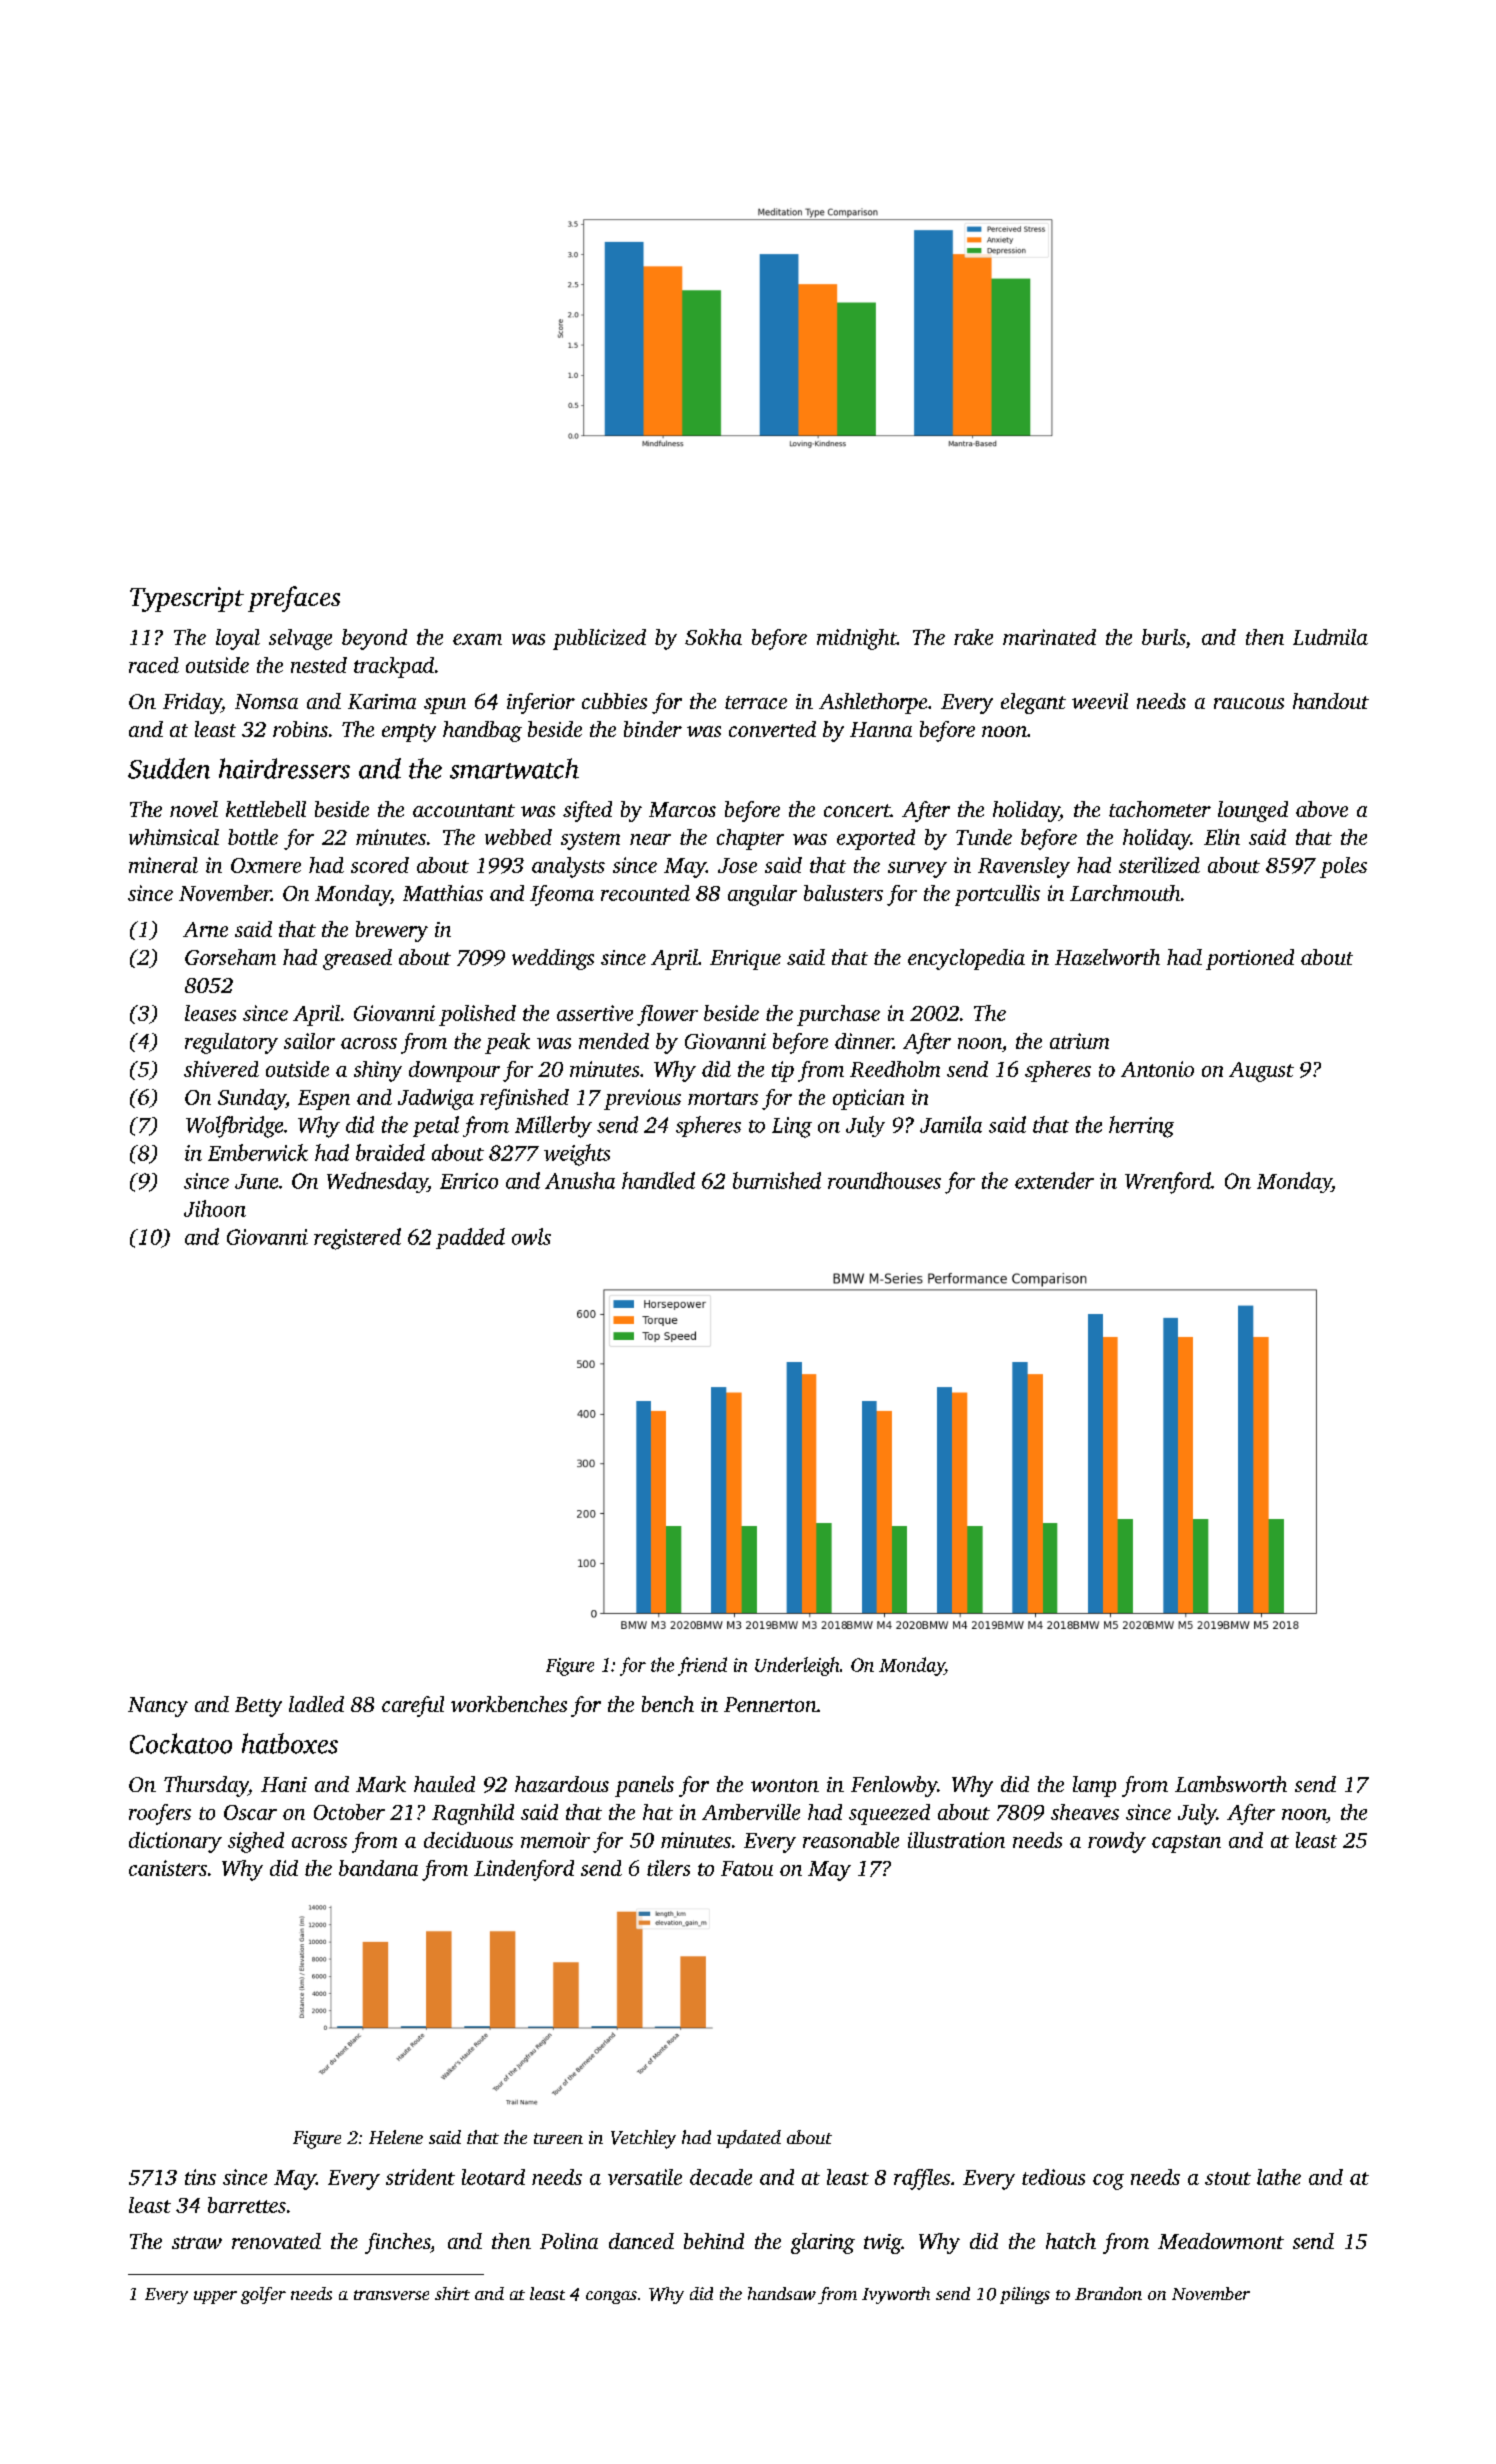 This screenshot has width=1496, height=2464. Describe the element at coordinates (1249, 703) in the screenshot. I see `raucous` at that location.
